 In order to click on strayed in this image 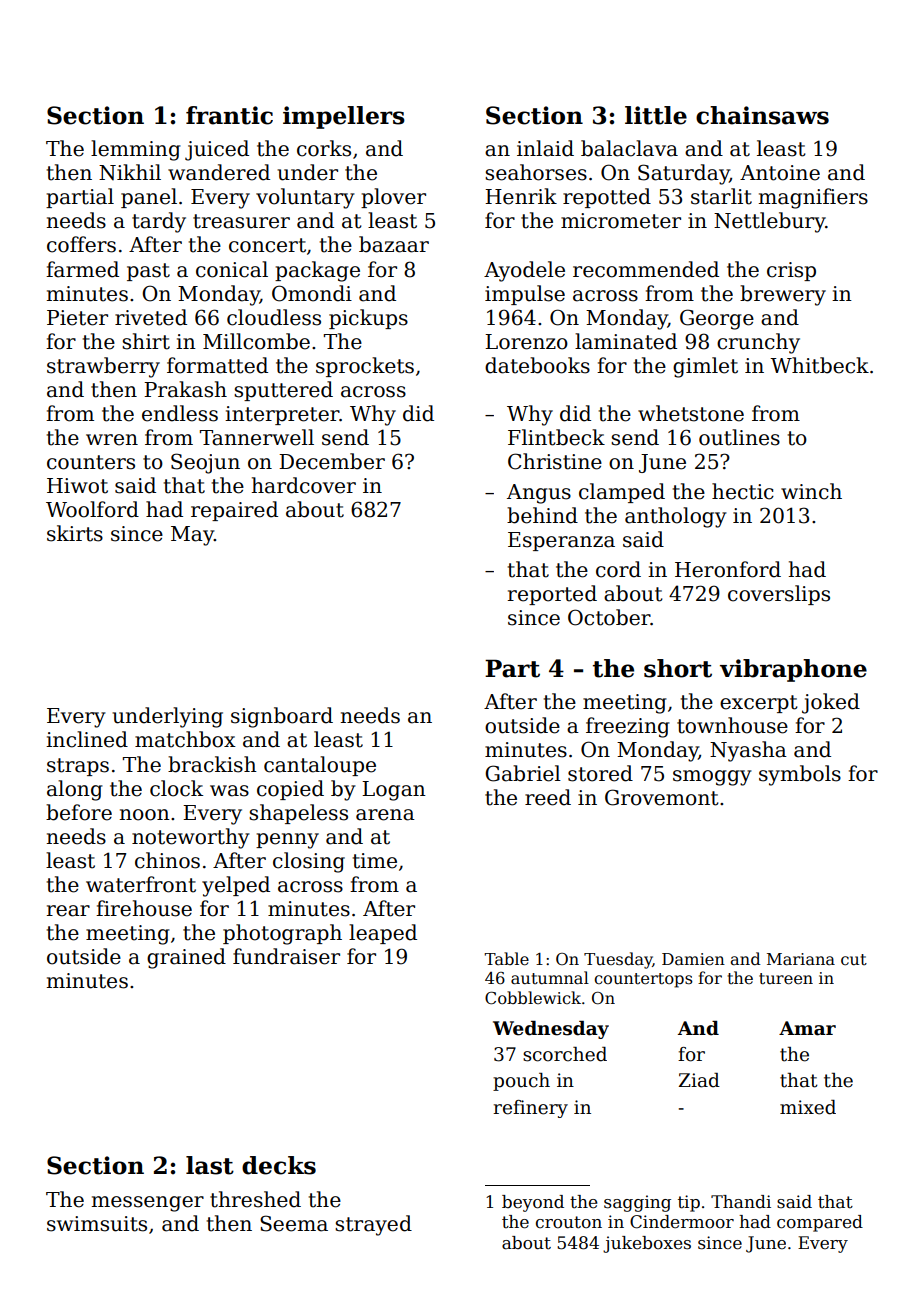, I will do `click(373, 1225)`.
